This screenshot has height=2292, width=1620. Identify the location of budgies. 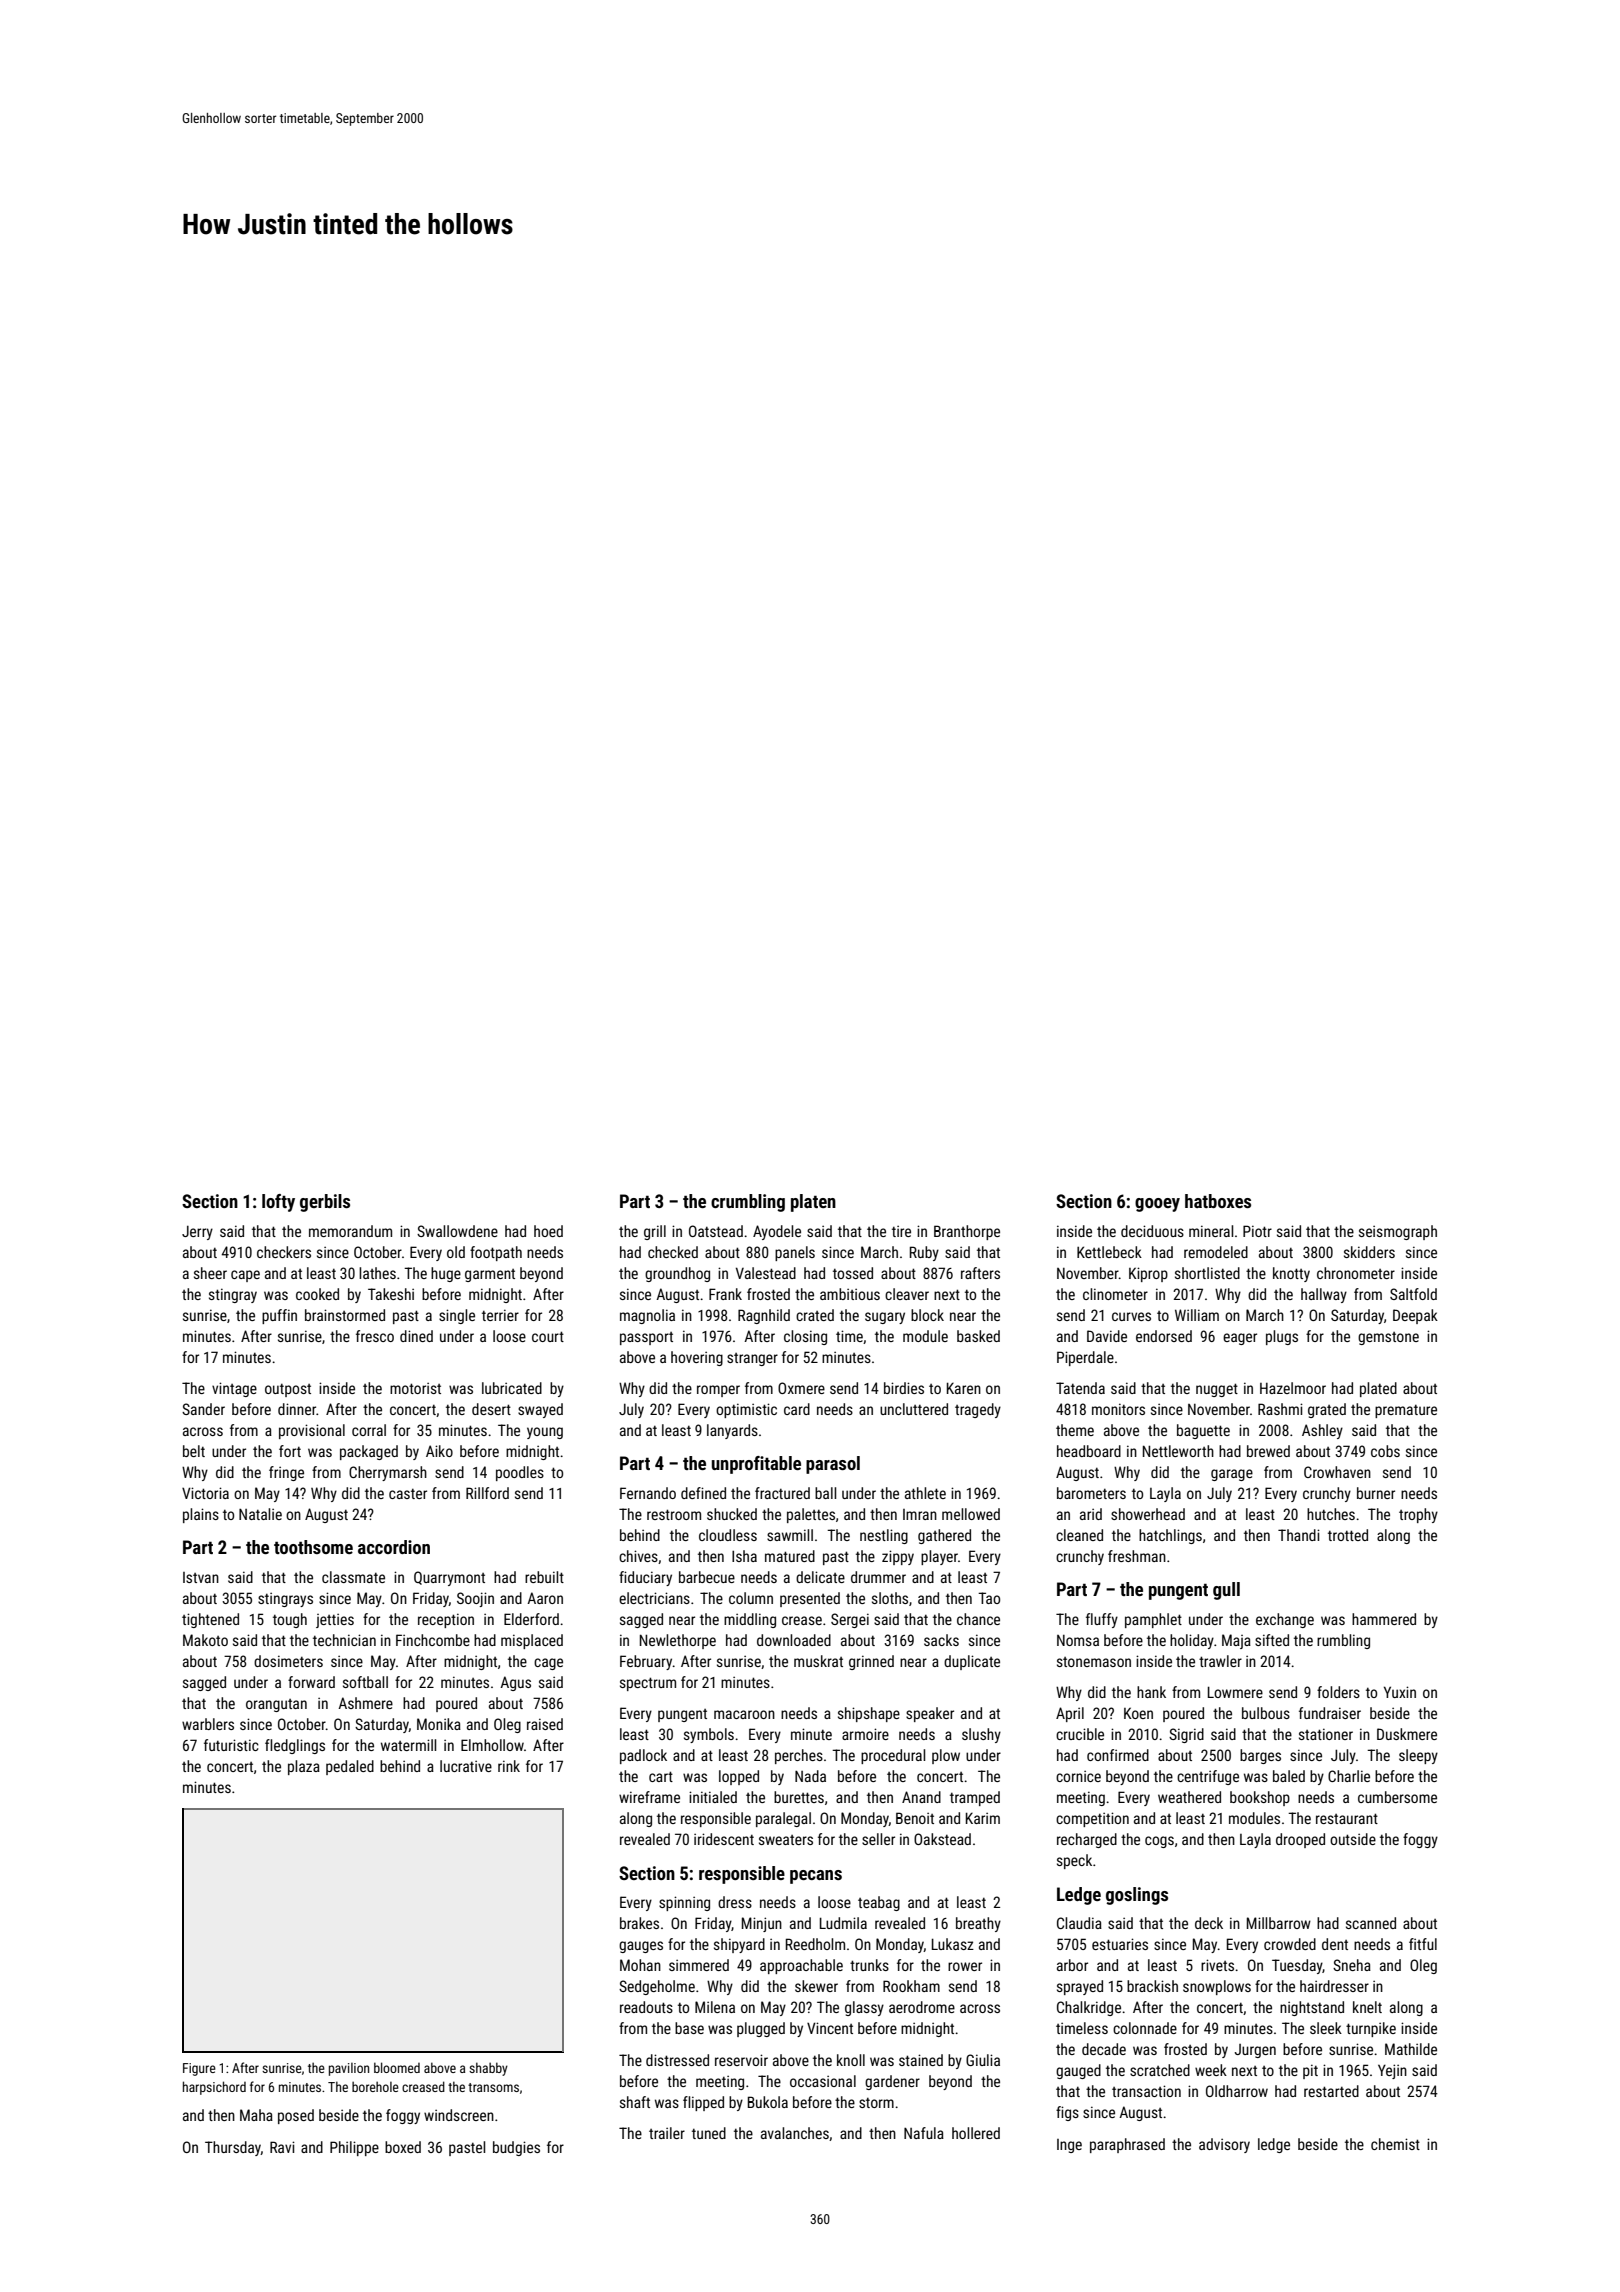
(516, 2148).
